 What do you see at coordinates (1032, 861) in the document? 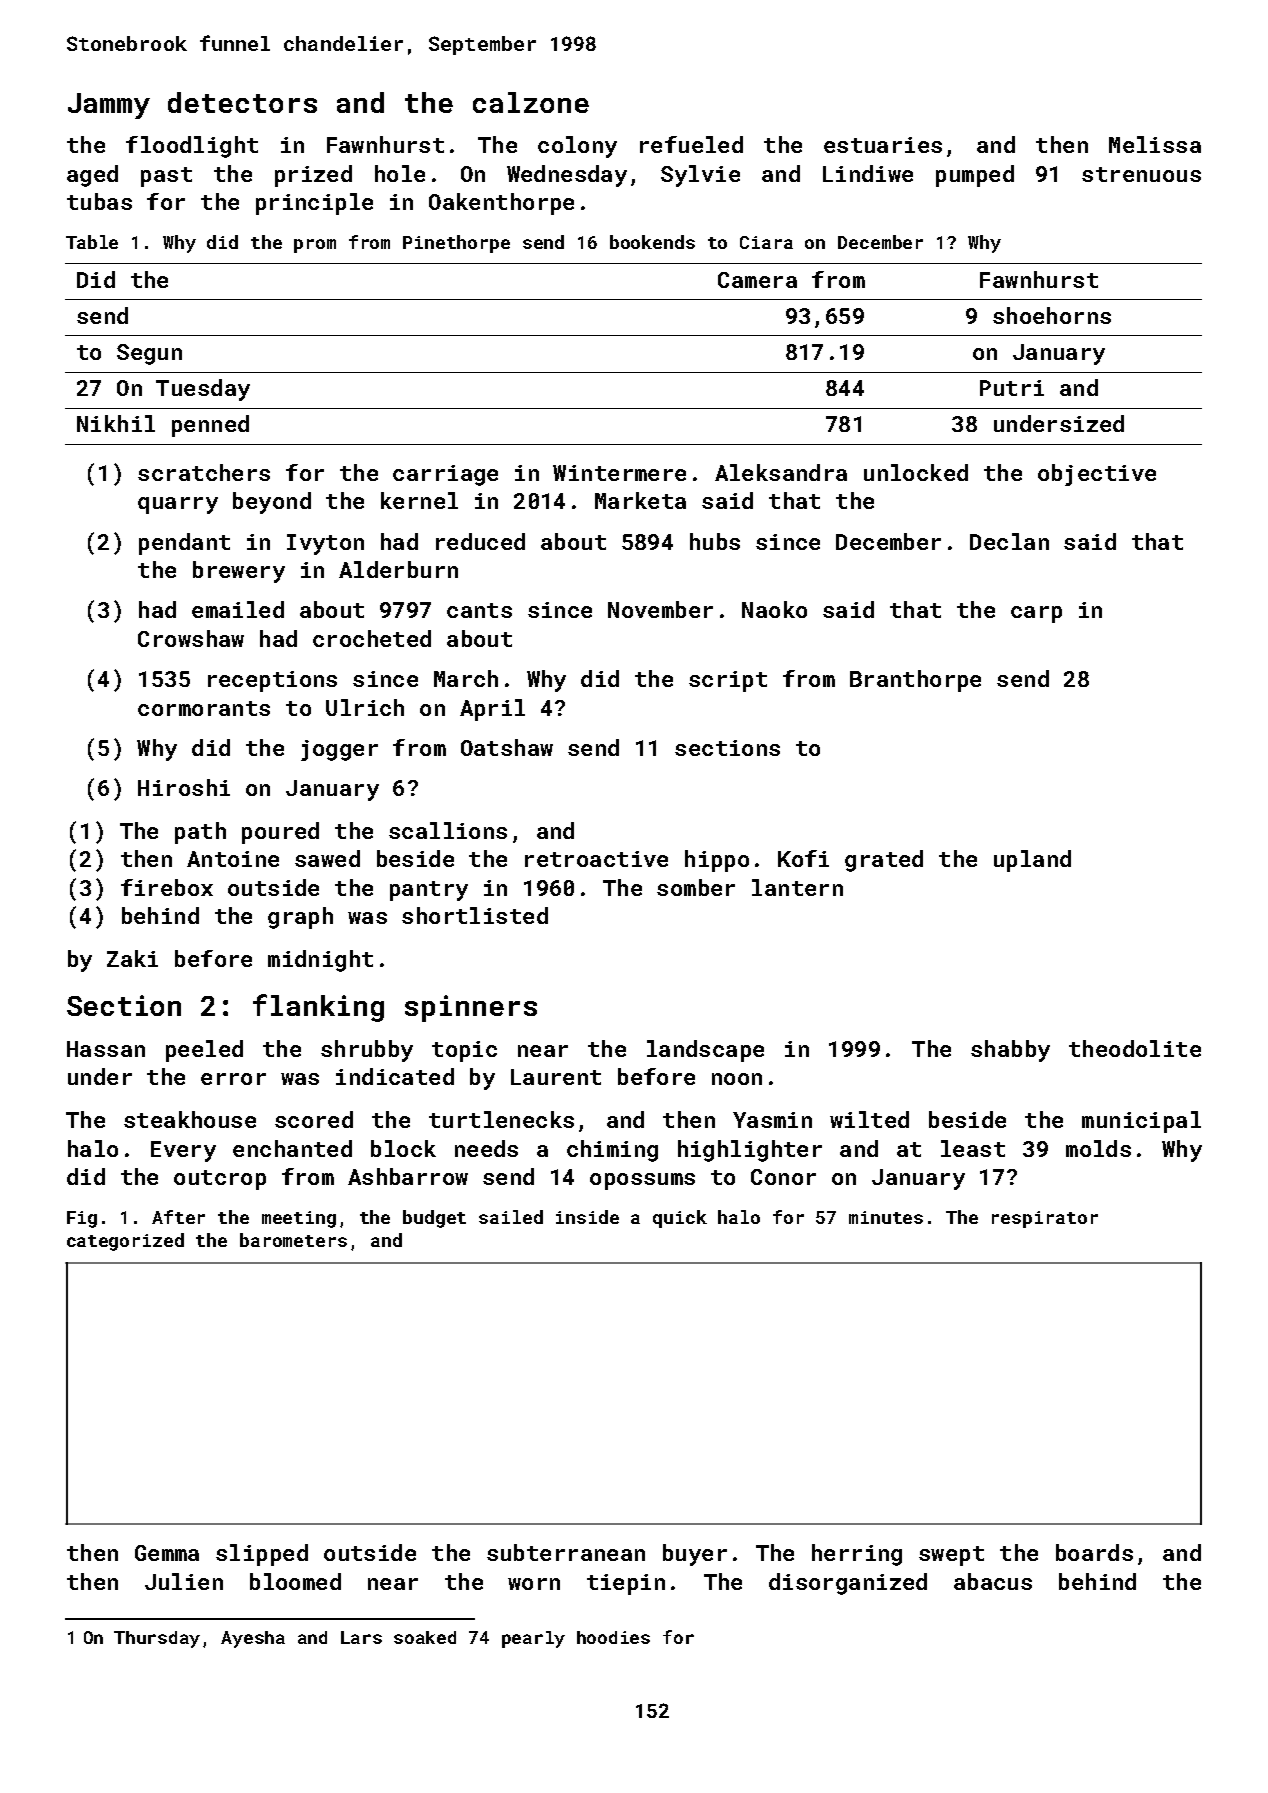
I see `upland` at bounding box center [1032, 861].
